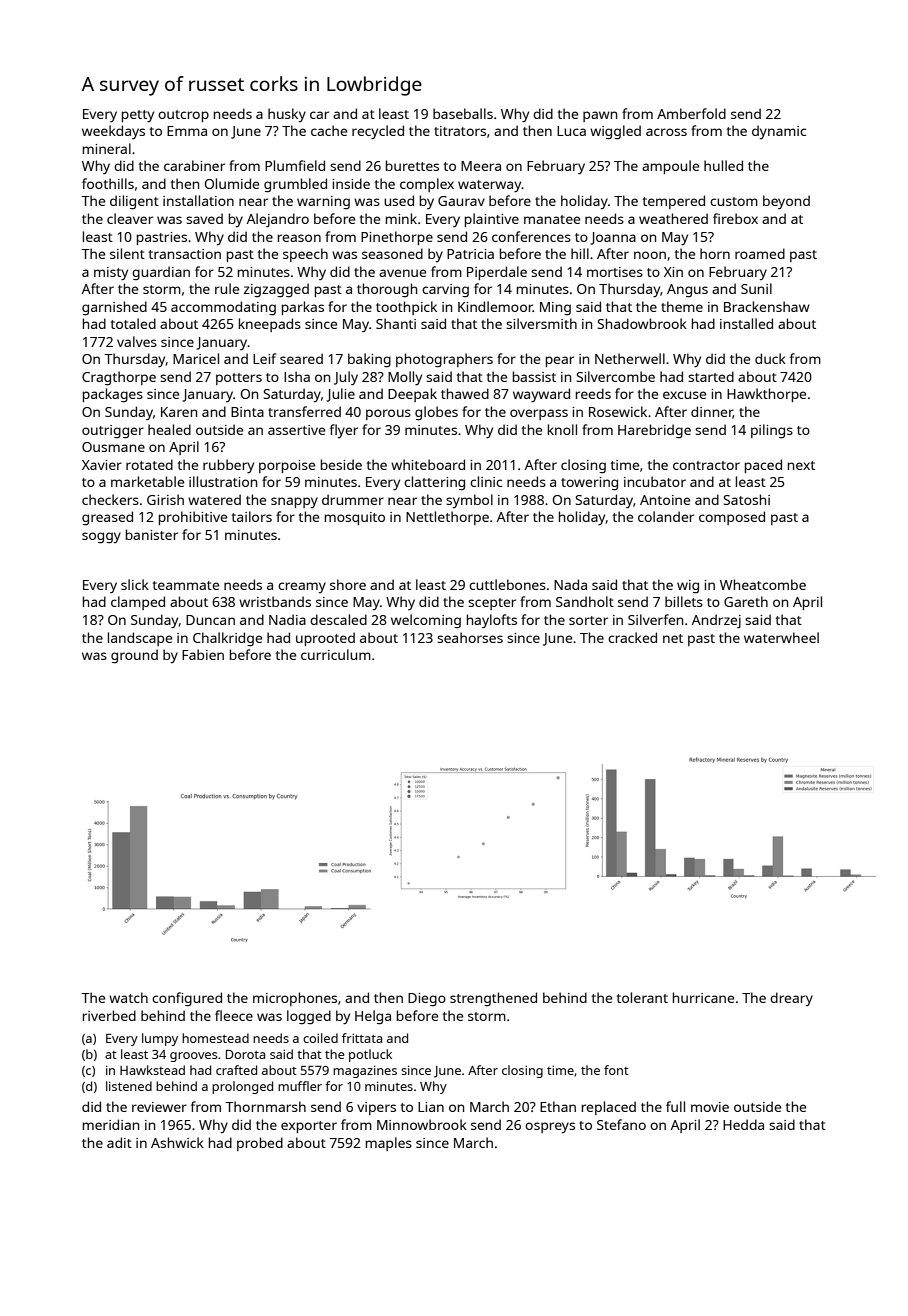  What do you see at coordinates (336, 654) in the document?
I see `curriculum` at bounding box center [336, 654].
